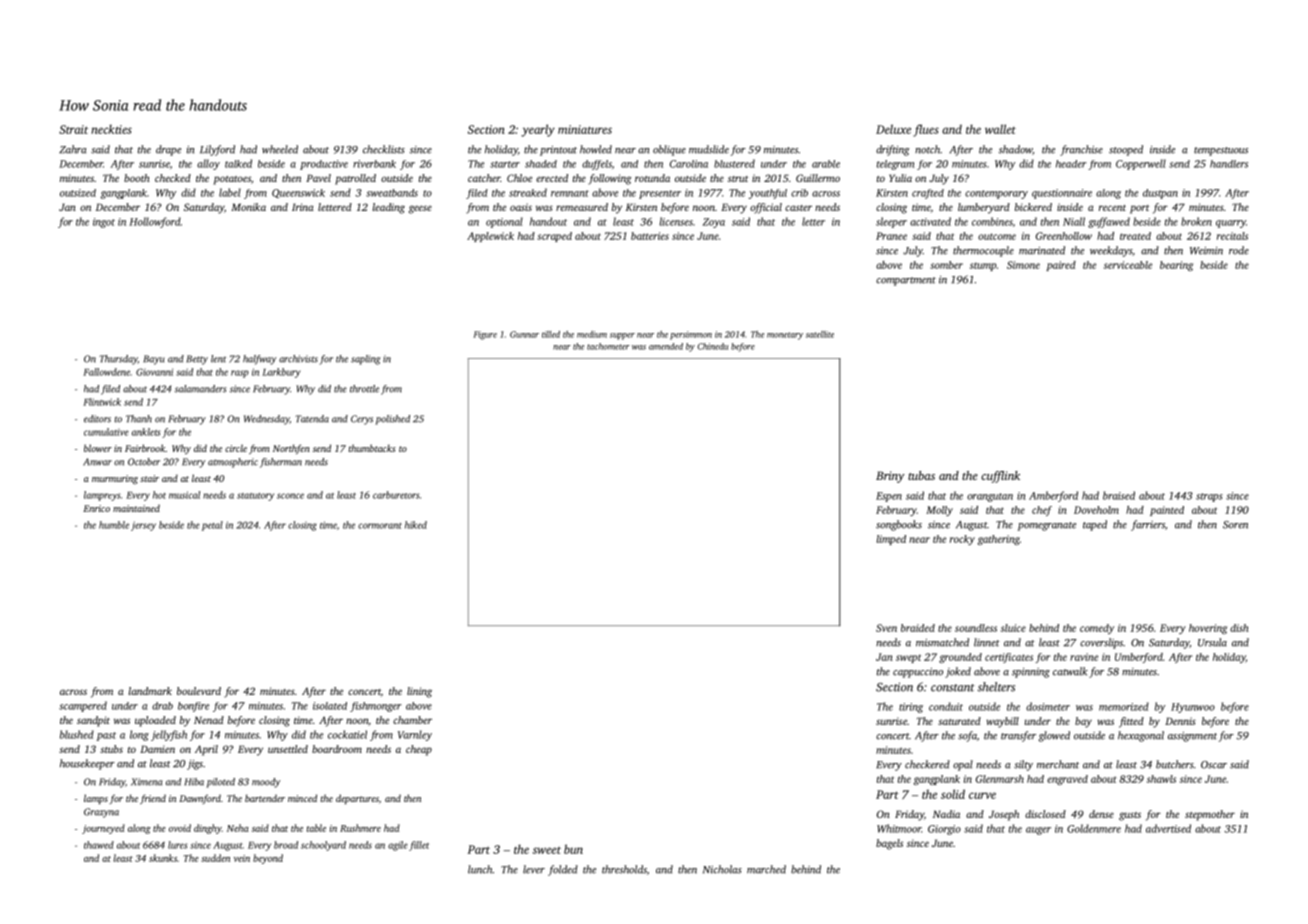 The image size is (1308, 924). I want to click on ingot, so click(104, 223).
